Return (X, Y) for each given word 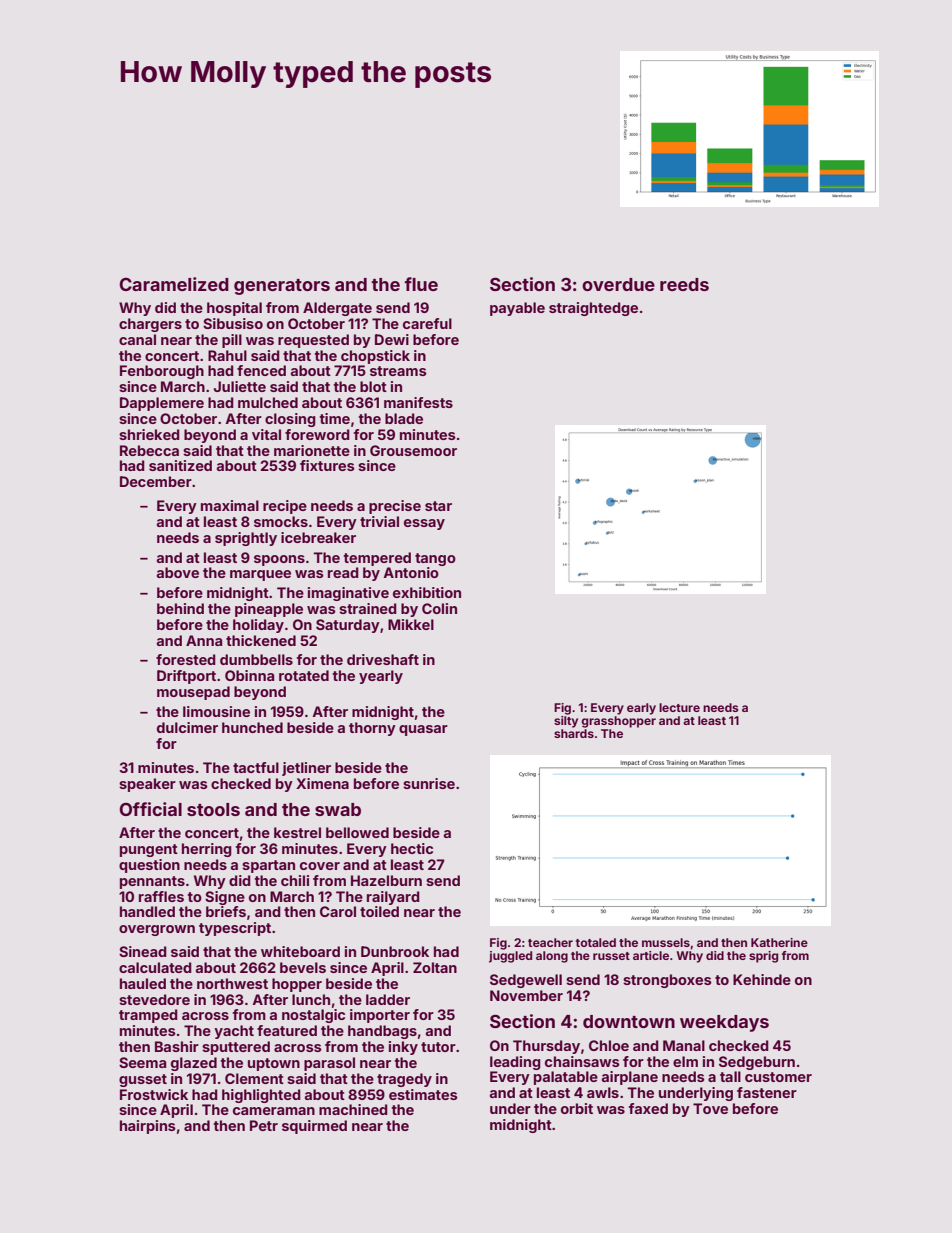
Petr (264, 1125)
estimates (423, 1094)
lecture (679, 707)
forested (186, 659)
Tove (710, 1108)
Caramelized (174, 284)
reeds (684, 284)
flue (421, 284)
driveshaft (383, 659)
